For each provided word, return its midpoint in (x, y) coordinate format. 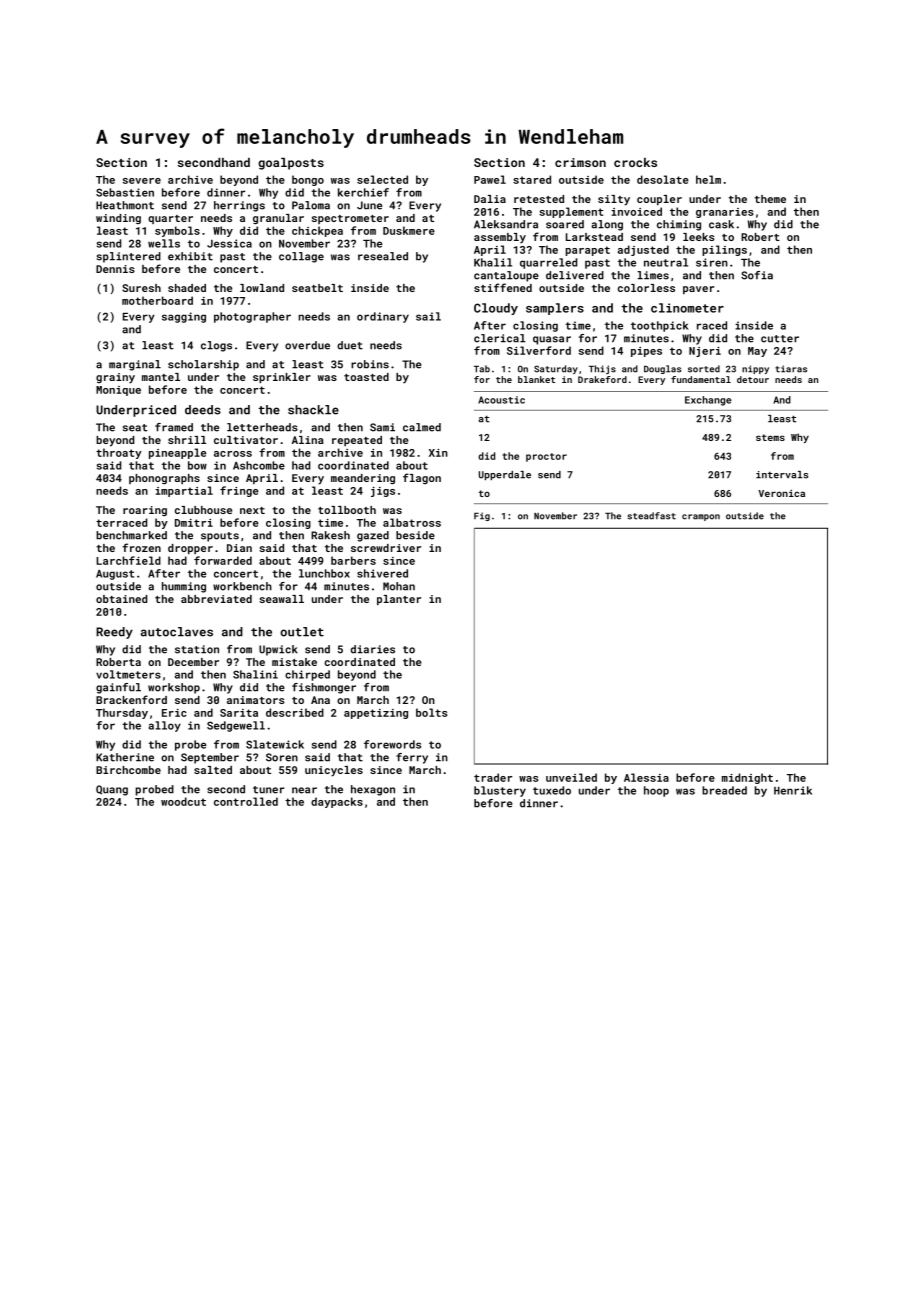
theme (770, 199)
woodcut (183, 801)
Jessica (229, 243)
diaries (373, 649)
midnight (747, 778)
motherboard (157, 300)
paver (698, 290)
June (369, 205)
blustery (500, 791)
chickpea (317, 231)
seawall (281, 599)
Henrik (793, 790)
